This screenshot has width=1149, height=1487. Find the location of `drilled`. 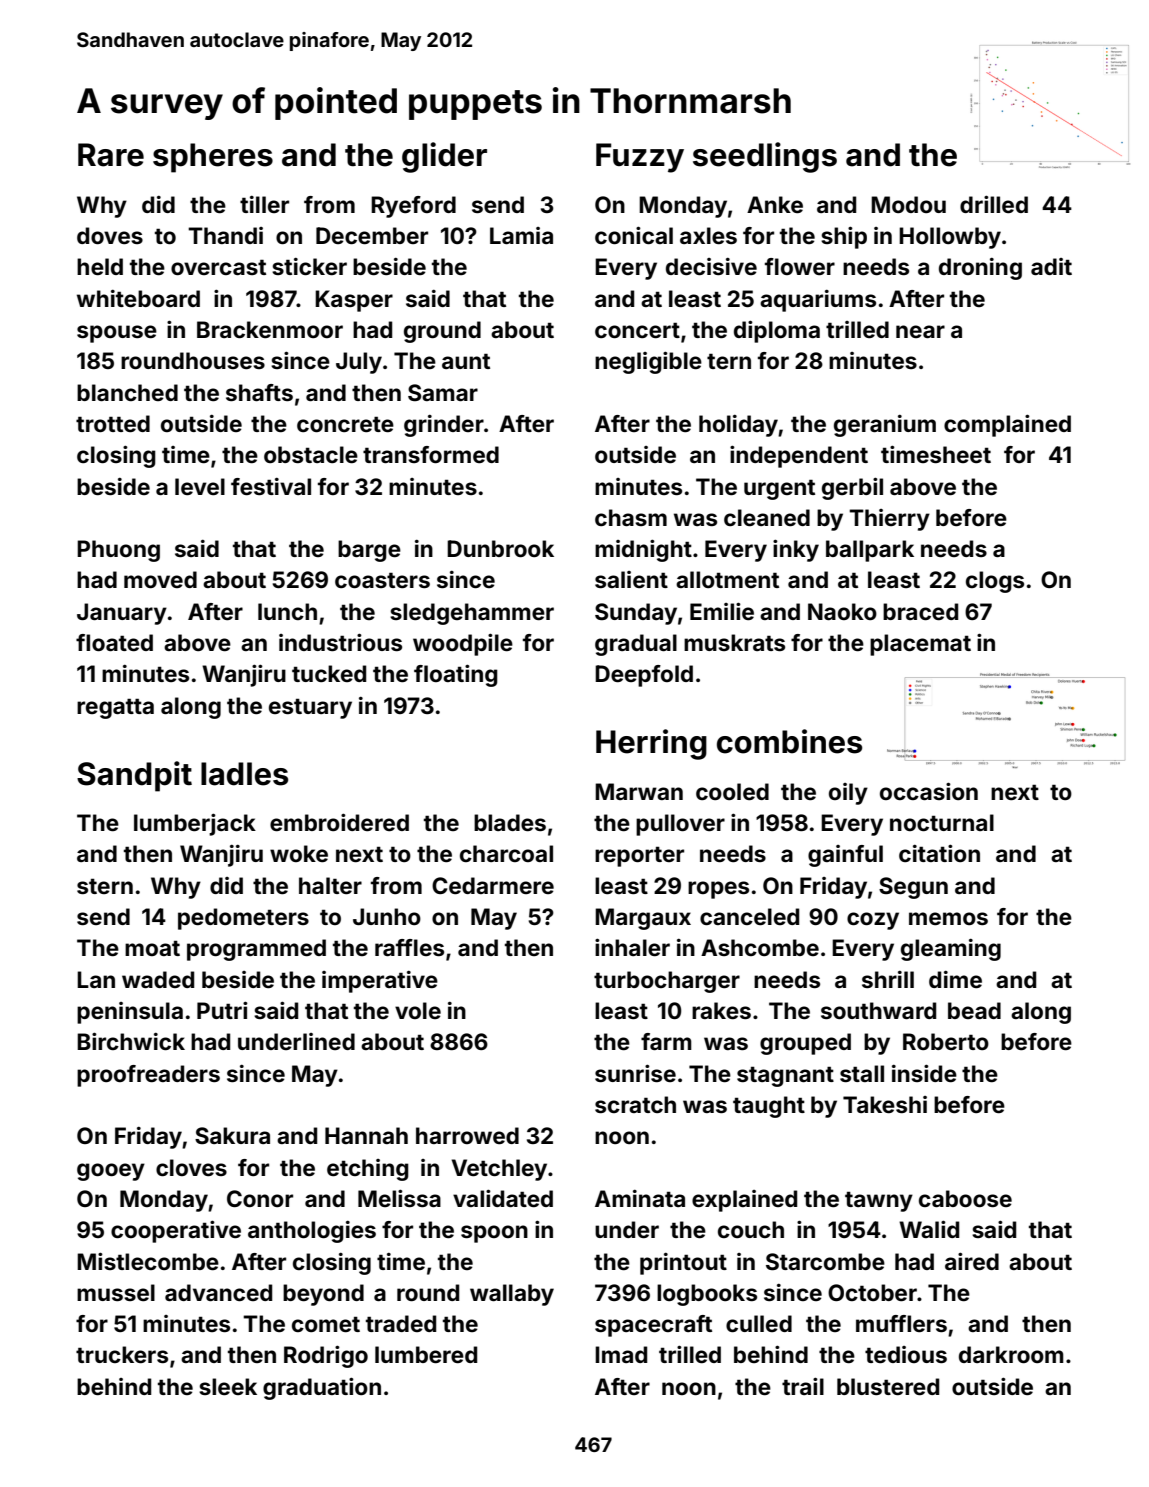

drilled is located at coordinates (994, 204).
